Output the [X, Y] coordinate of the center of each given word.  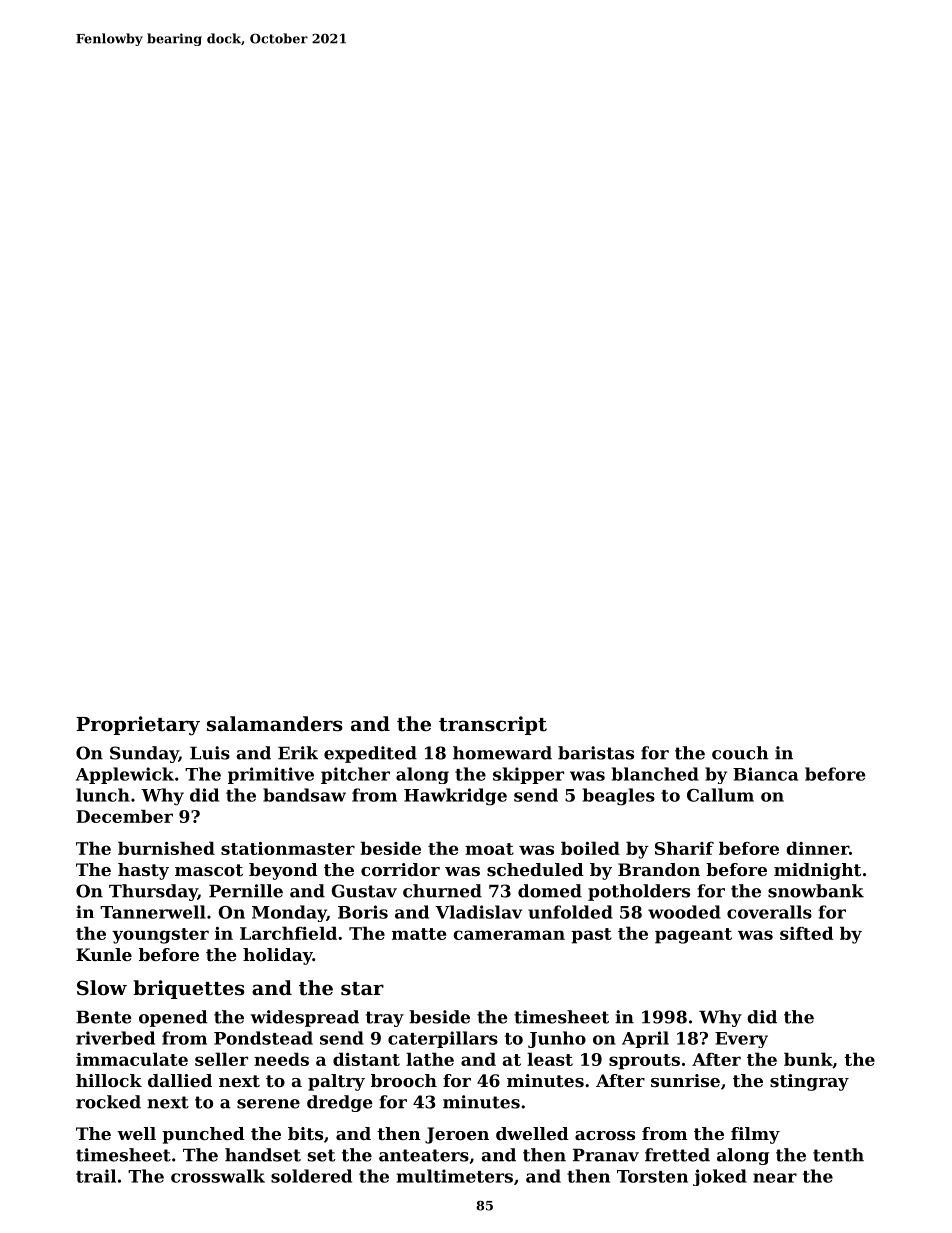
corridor [400, 869]
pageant [693, 936]
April [645, 1039]
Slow [102, 988]
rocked [108, 1102]
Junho [557, 1039]
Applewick [125, 775]
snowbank [816, 891]
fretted [677, 1155]
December [124, 816]
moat [489, 849]
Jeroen [457, 1135]
